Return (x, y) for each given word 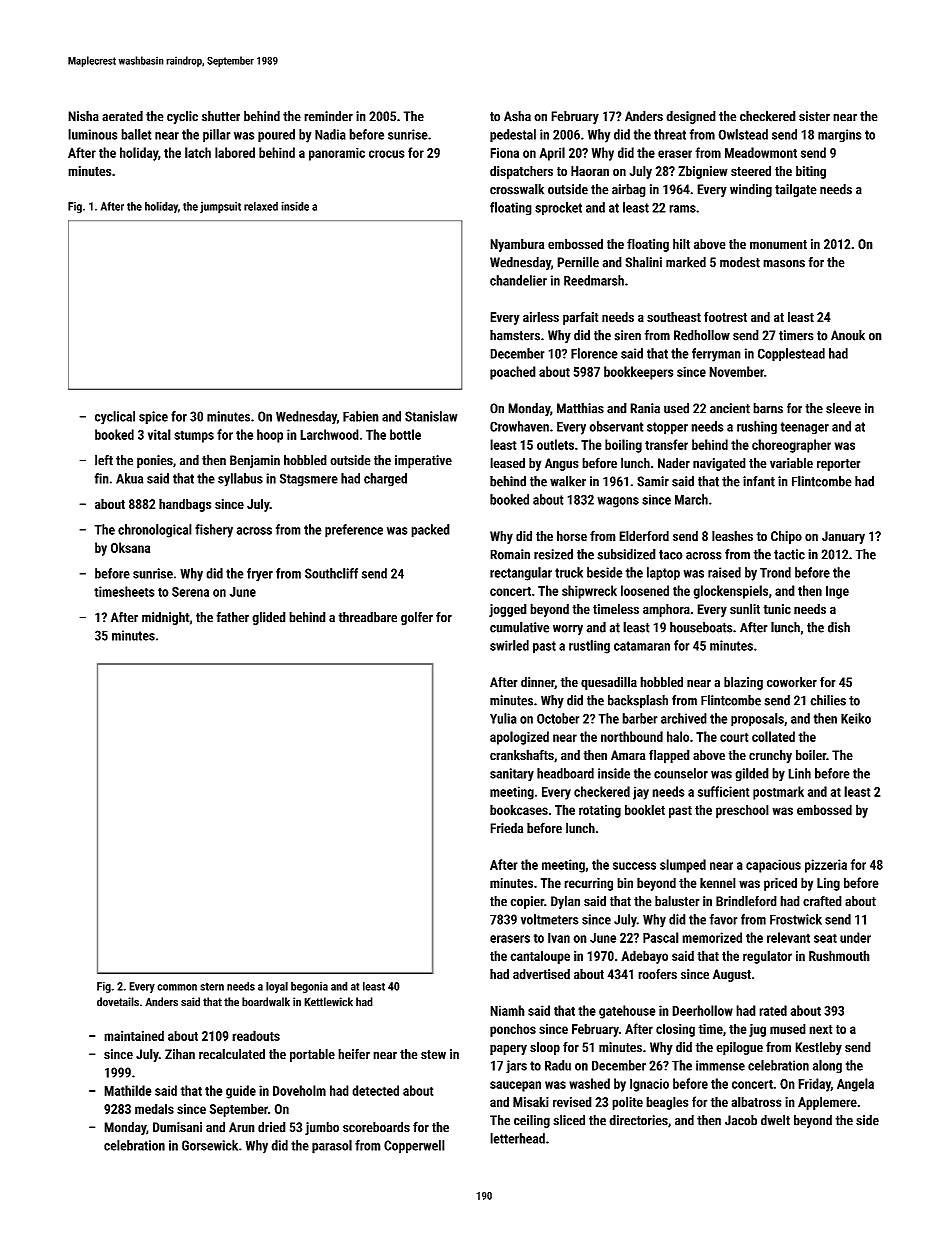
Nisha (83, 116)
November (736, 371)
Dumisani (177, 1127)
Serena (190, 591)
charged (385, 480)
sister (814, 116)
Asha (517, 116)
